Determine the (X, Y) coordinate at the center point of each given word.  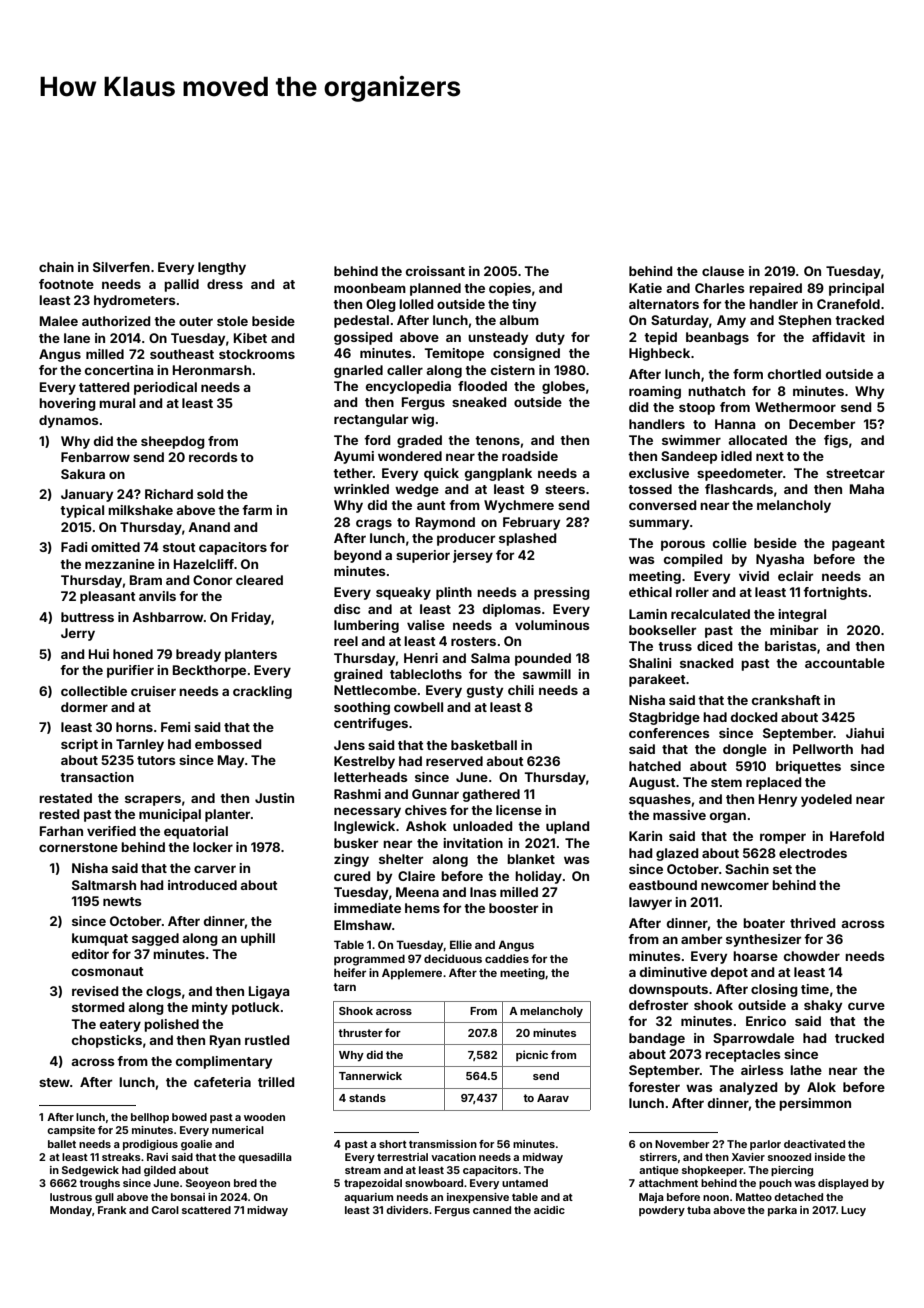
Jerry (78, 634)
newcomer (735, 886)
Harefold (857, 836)
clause (723, 271)
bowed (189, 1117)
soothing (362, 708)
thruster (360, 1033)
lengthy (222, 268)
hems (422, 908)
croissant (435, 271)
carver (215, 869)
